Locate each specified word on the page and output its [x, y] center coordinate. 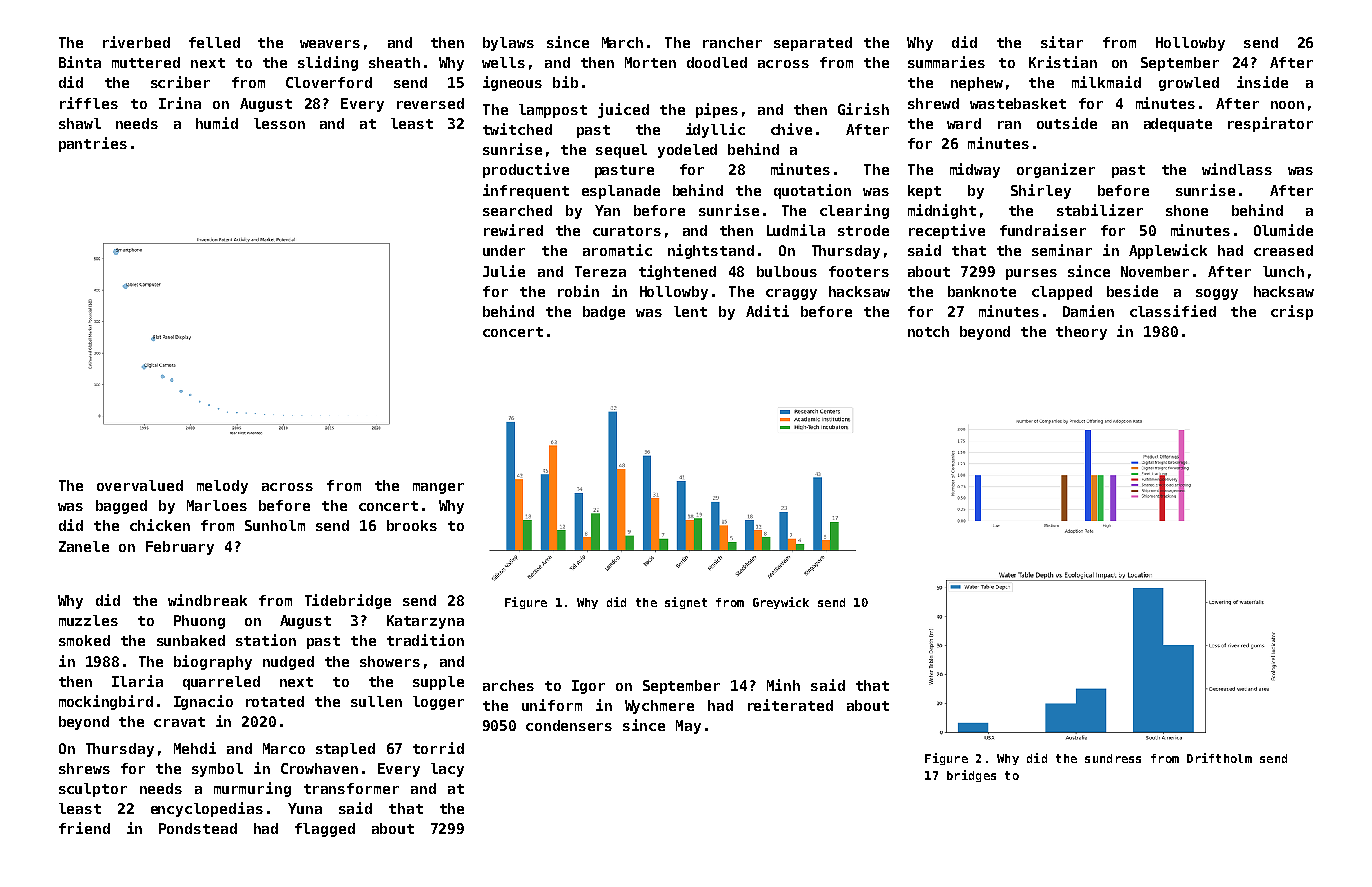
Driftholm [1219, 758]
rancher [732, 42]
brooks [412, 525]
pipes [717, 110]
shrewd [933, 103]
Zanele [84, 546]
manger [438, 488]
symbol [217, 770]
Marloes [217, 505]
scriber [180, 82]
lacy [447, 770]
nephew [977, 84]
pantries [93, 144]
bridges [971, 776]
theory [1081, 333]
